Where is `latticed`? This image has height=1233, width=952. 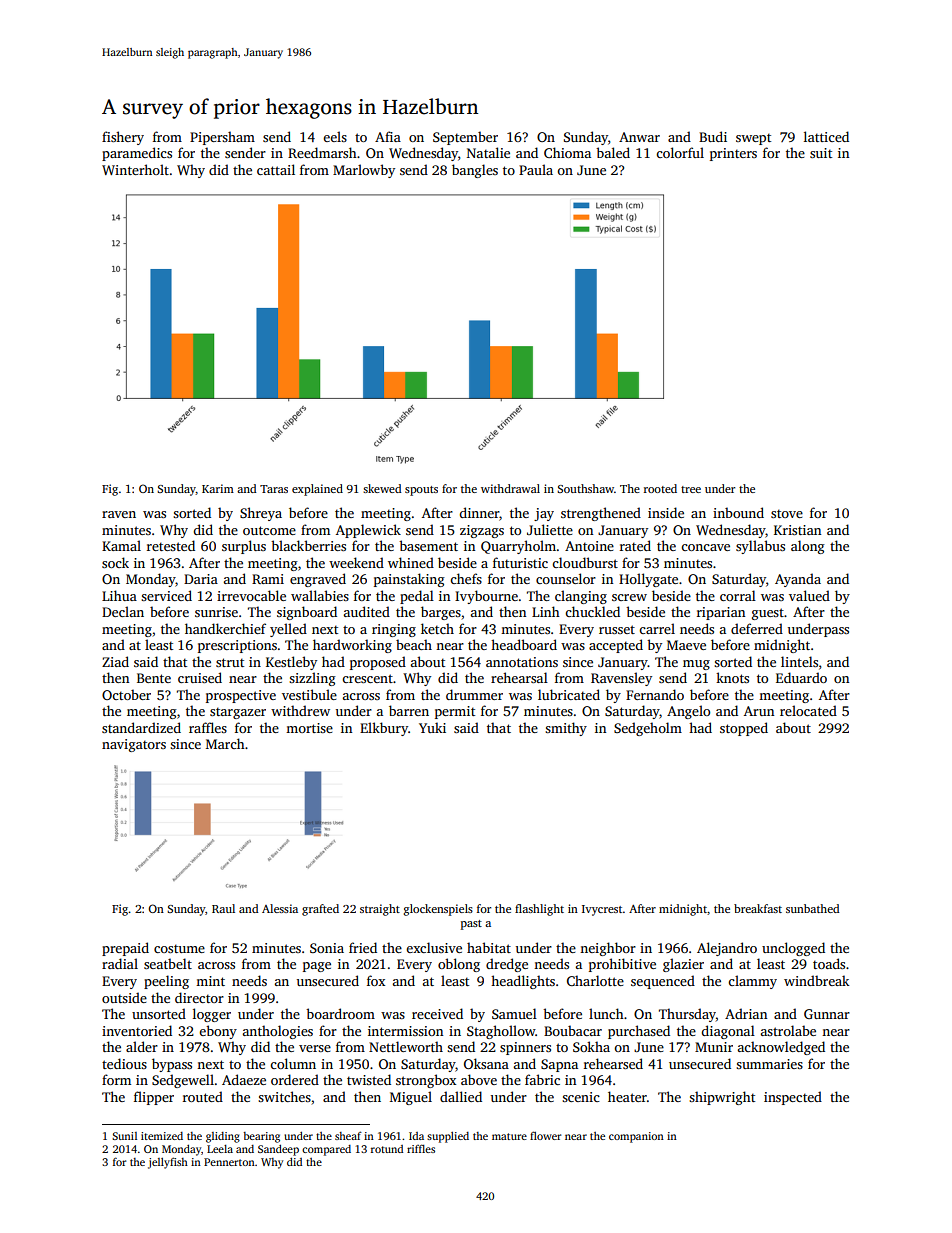 latticed is located at coordinates (826, 136).
